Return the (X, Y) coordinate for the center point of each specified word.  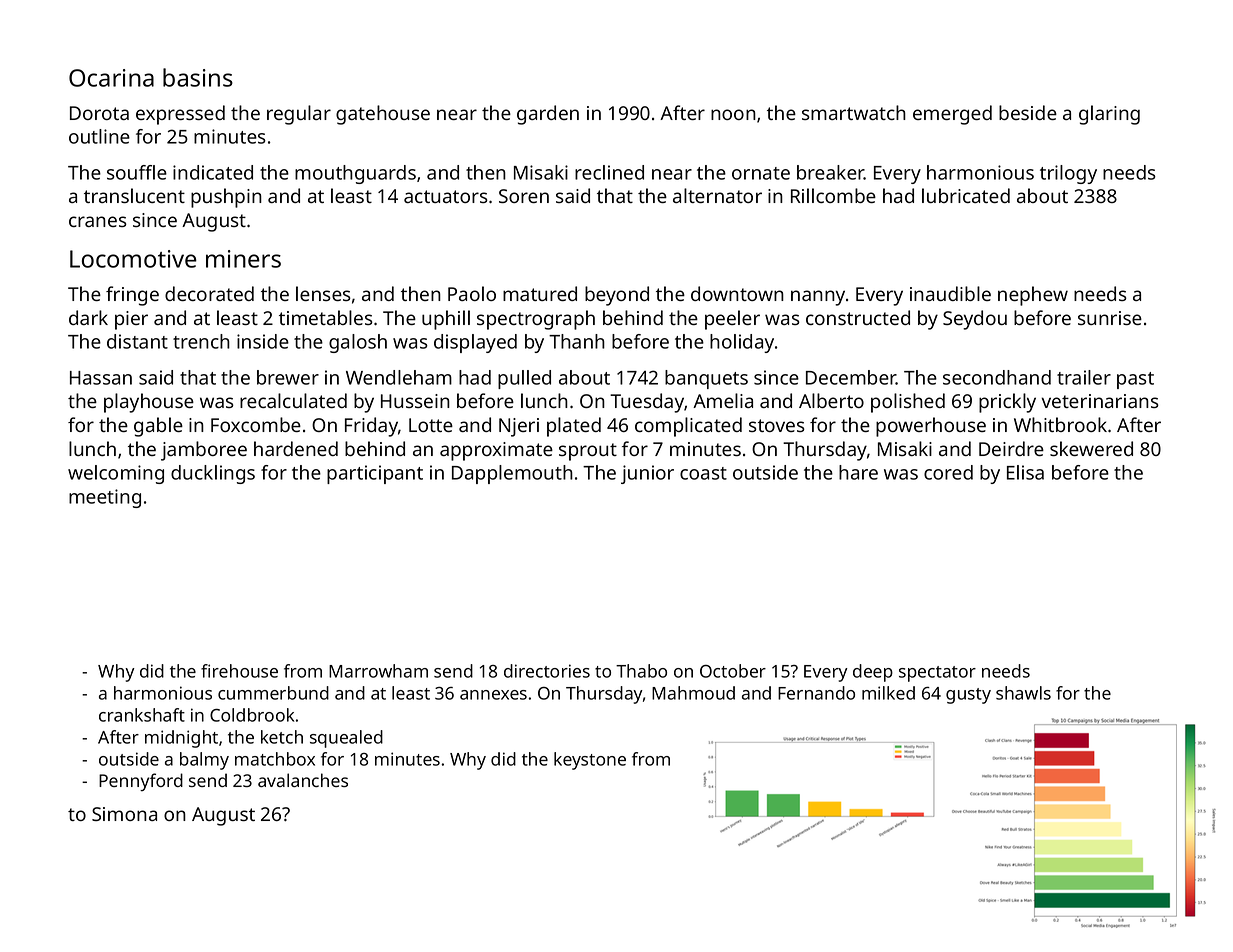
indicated (213, 172)
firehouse (239, 671)
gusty (968, 696)
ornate (761, 173)
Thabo (641, 671)
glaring (1109, 115)
